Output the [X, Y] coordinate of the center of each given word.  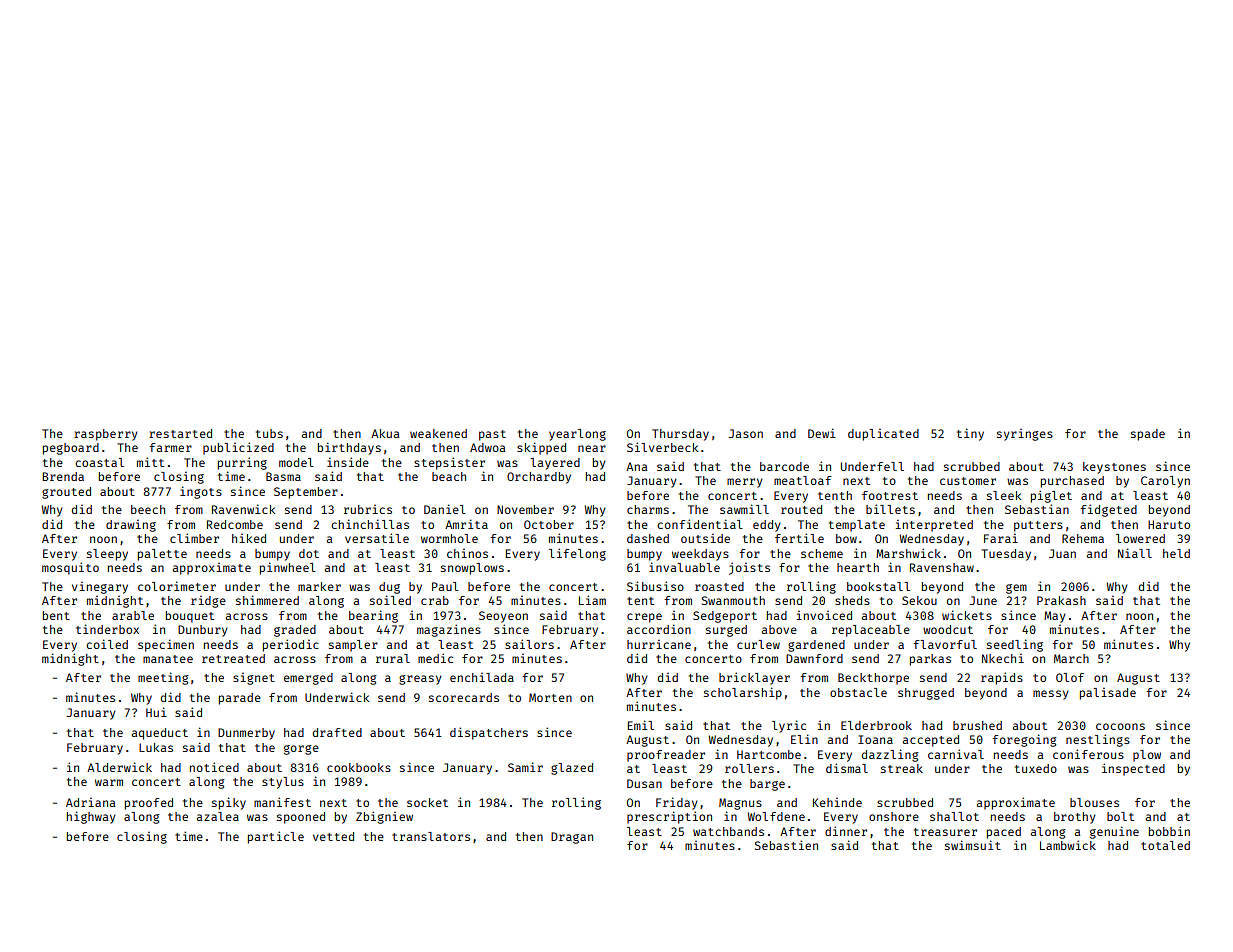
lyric [789, 726]
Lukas [156, 747]
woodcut [948, 629]
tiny [970, 434]
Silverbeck [662, 447]
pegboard [71, 449]
